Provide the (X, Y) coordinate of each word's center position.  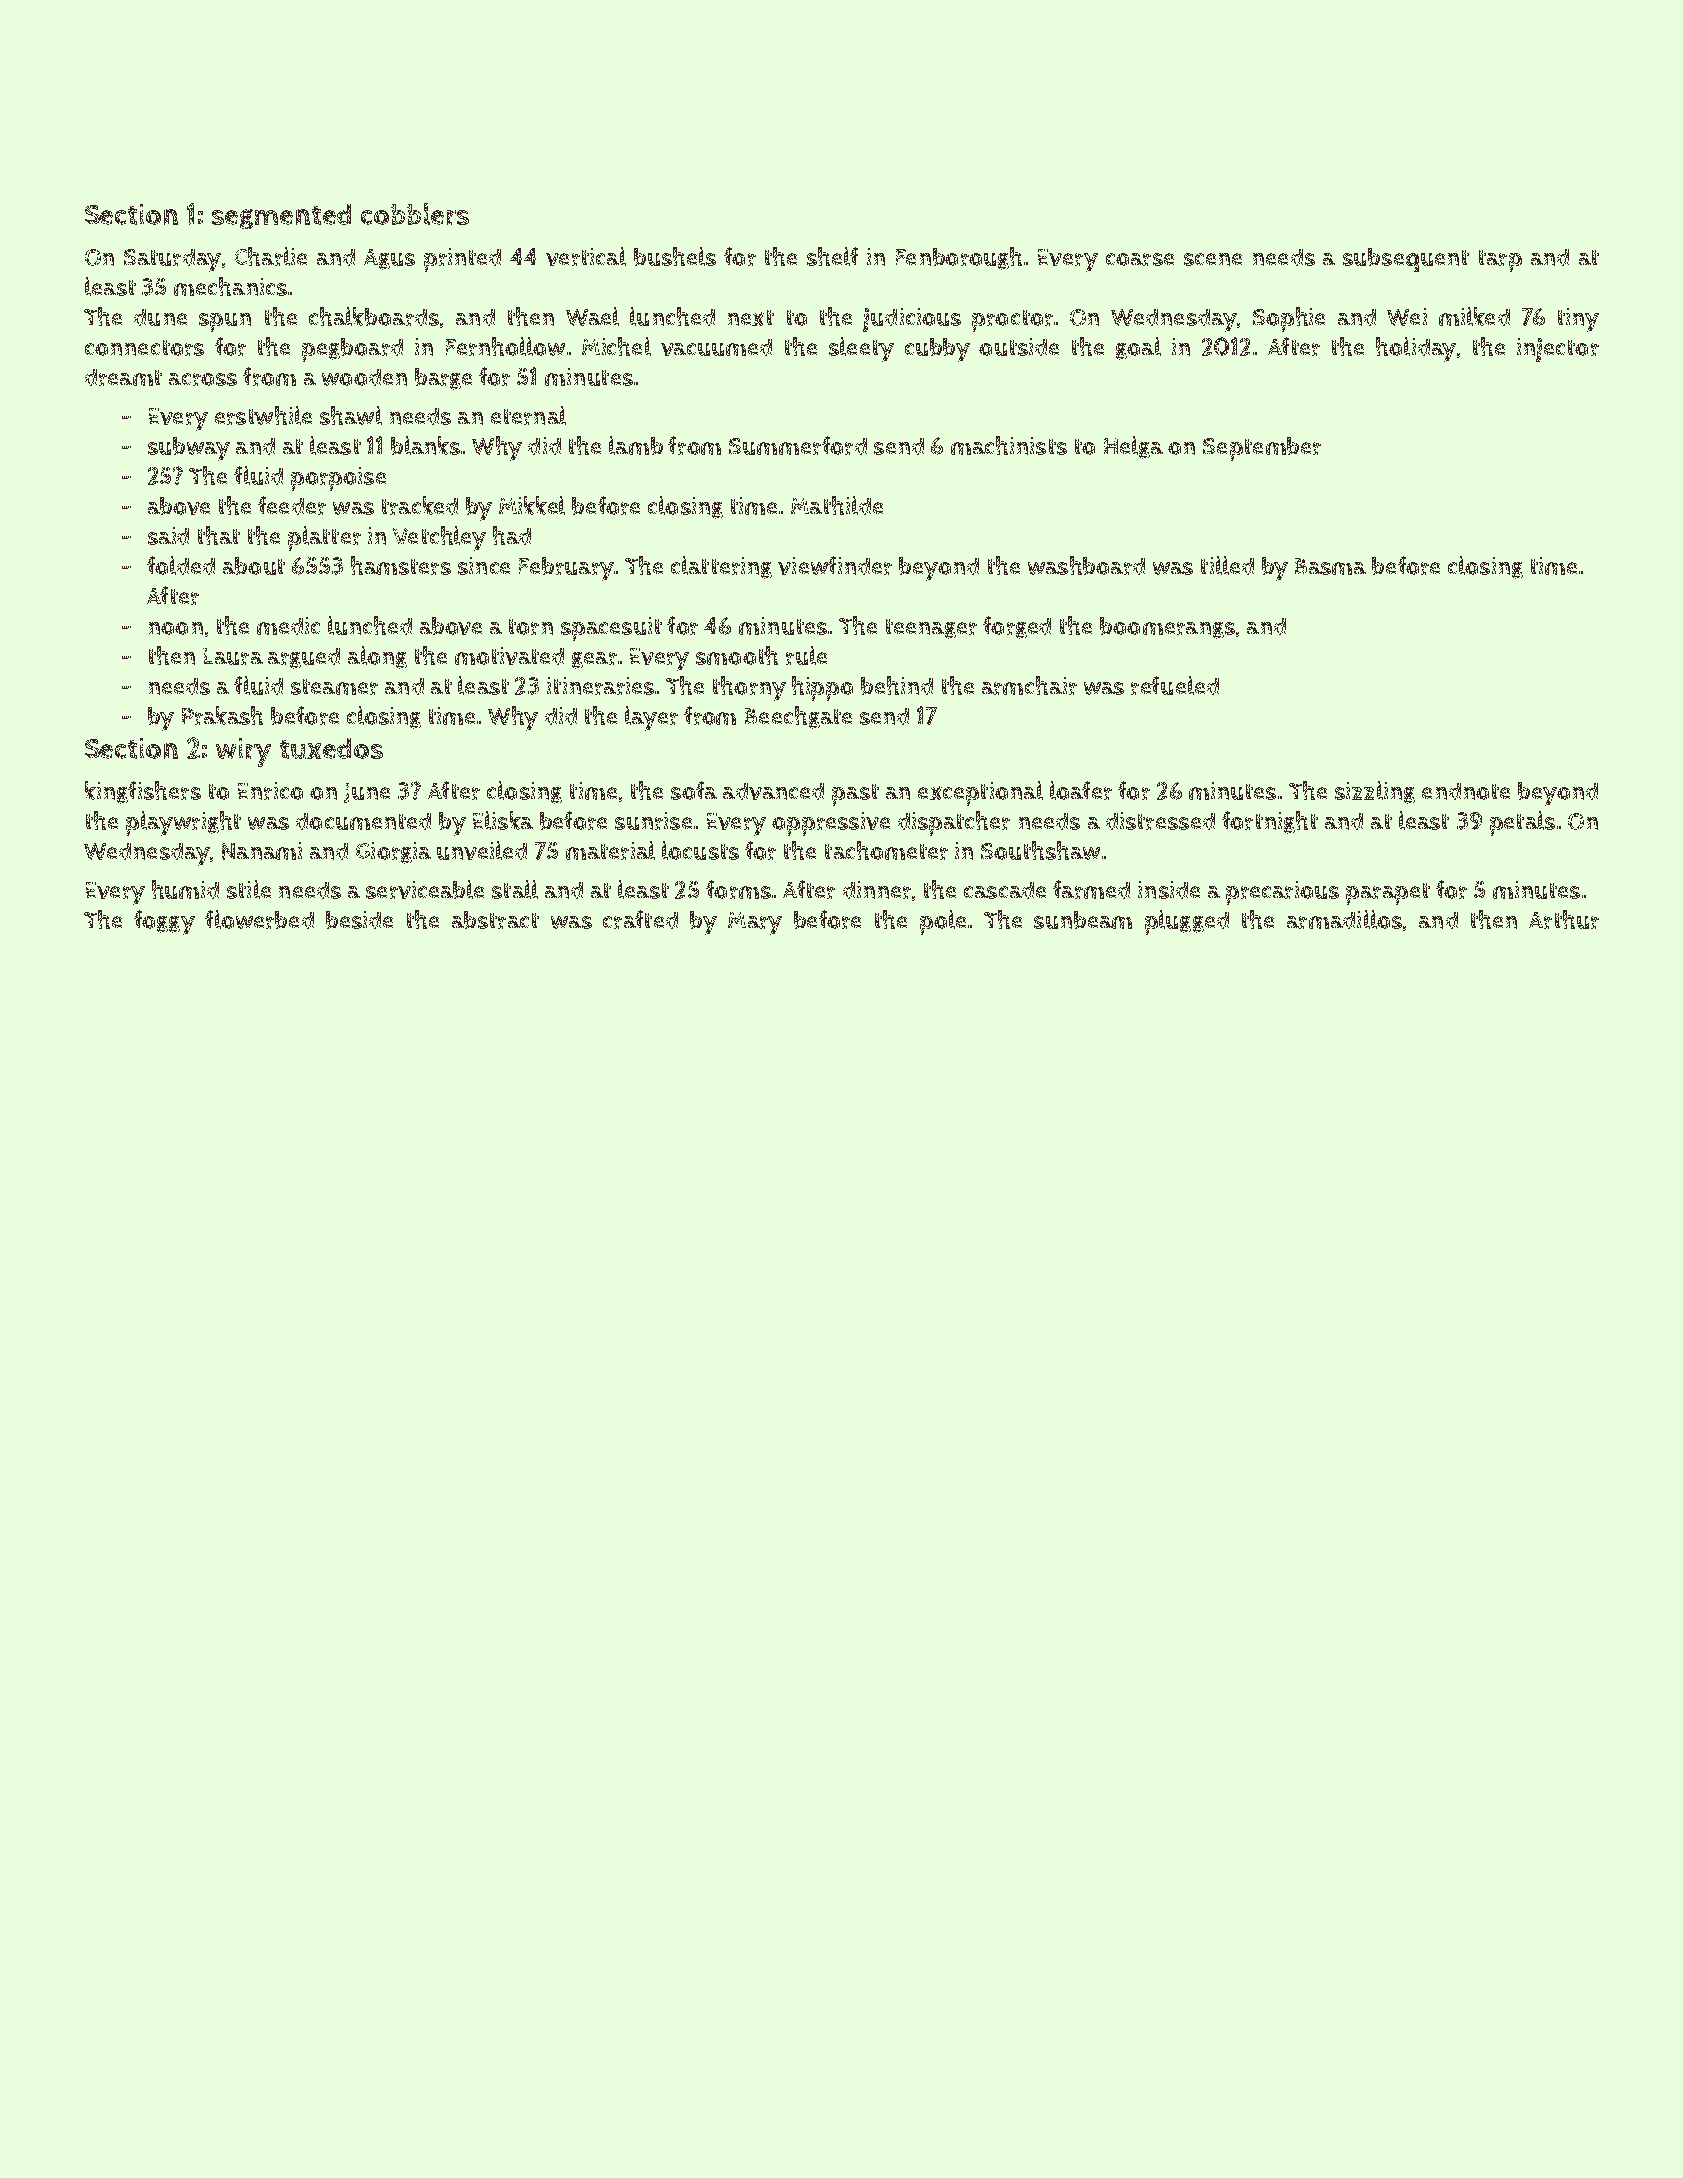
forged (1017, 627)
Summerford (798, 445)
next (751, 318)
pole (943, 922)
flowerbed (259, 919)
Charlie (271, 256)
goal (1138, 348)
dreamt (123, 377)
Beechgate (798, 717)
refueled (1175, 685)
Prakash (222, 715)
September (1262, 449)
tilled (1227, 565)
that (219, 535)
